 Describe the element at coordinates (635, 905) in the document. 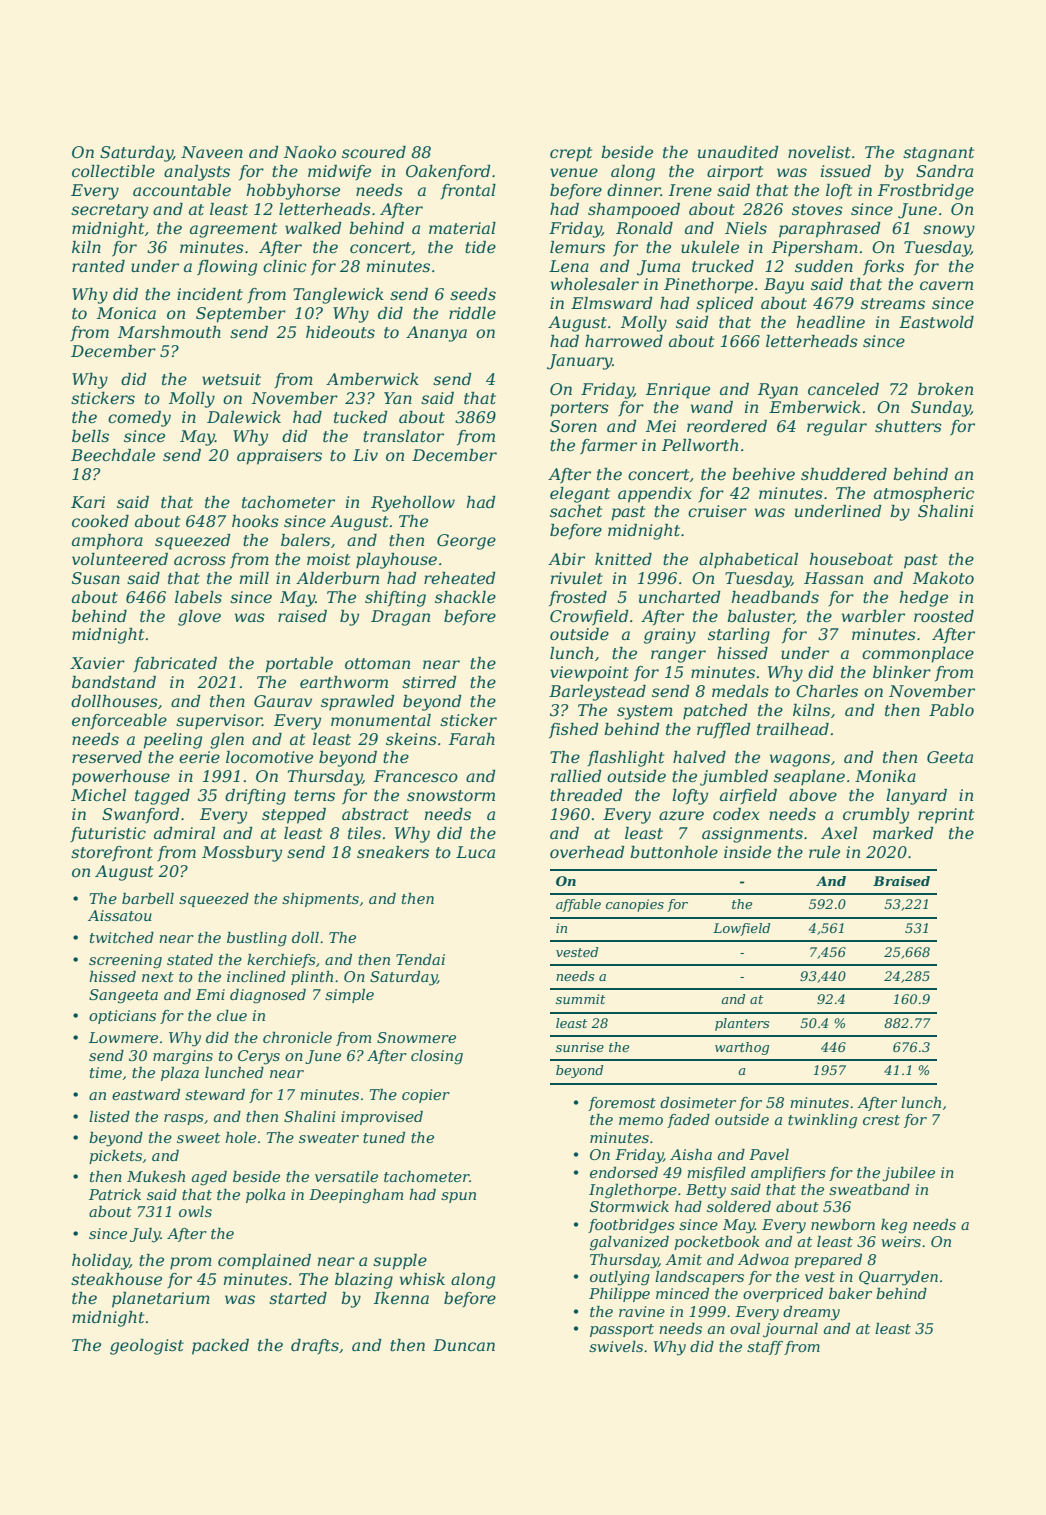

I see `canopies` at that location.
